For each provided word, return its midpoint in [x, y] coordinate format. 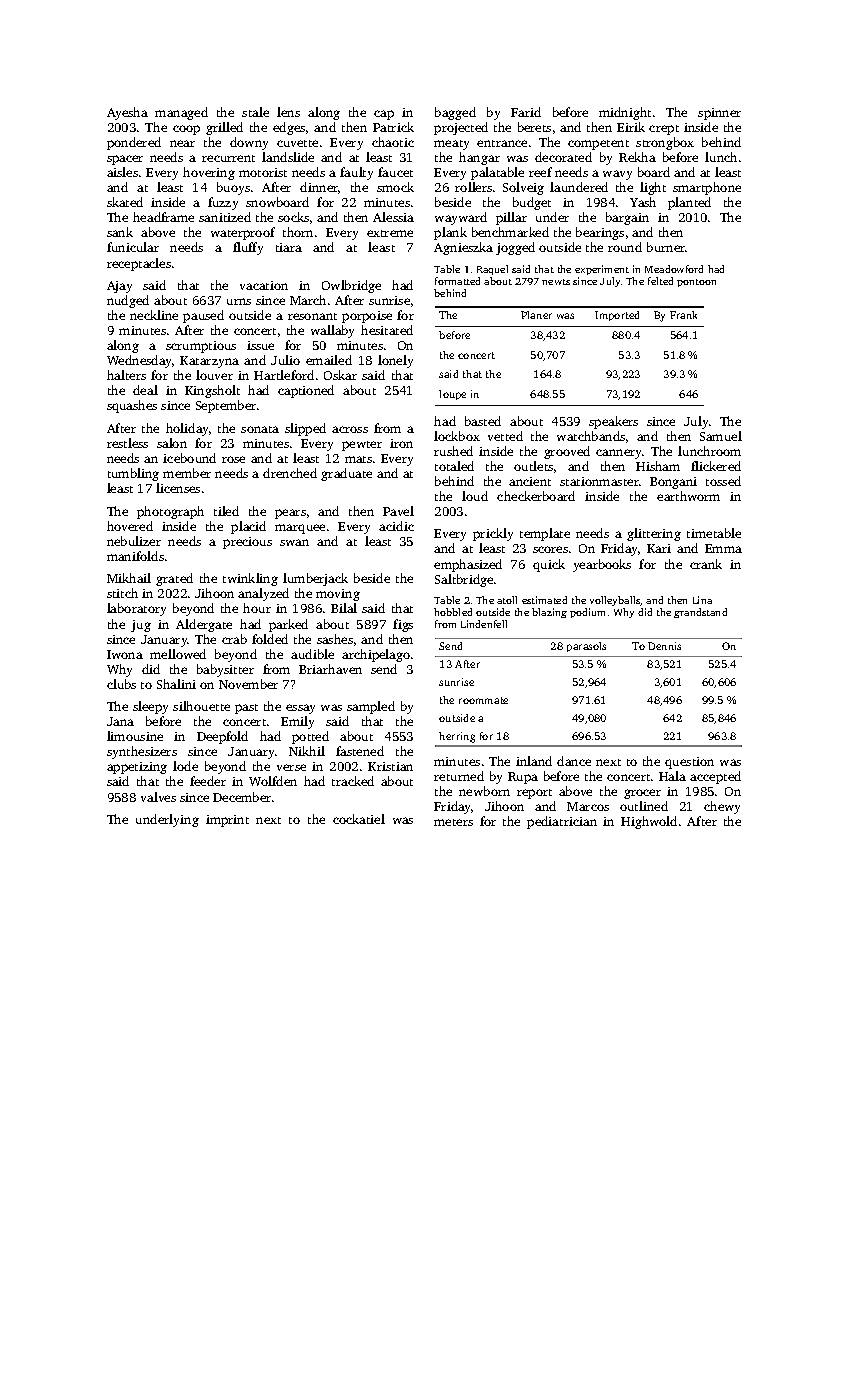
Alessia [393, 217]
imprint [227, 821]
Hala [672, 776]
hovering [209, 173]
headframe [163, 217]
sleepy [150, 707]
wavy [617, 175]
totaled [454, 466]
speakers [613, 422]
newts [556, 282]
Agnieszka [463, 248]
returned [459, 776]
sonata [260, 429]
